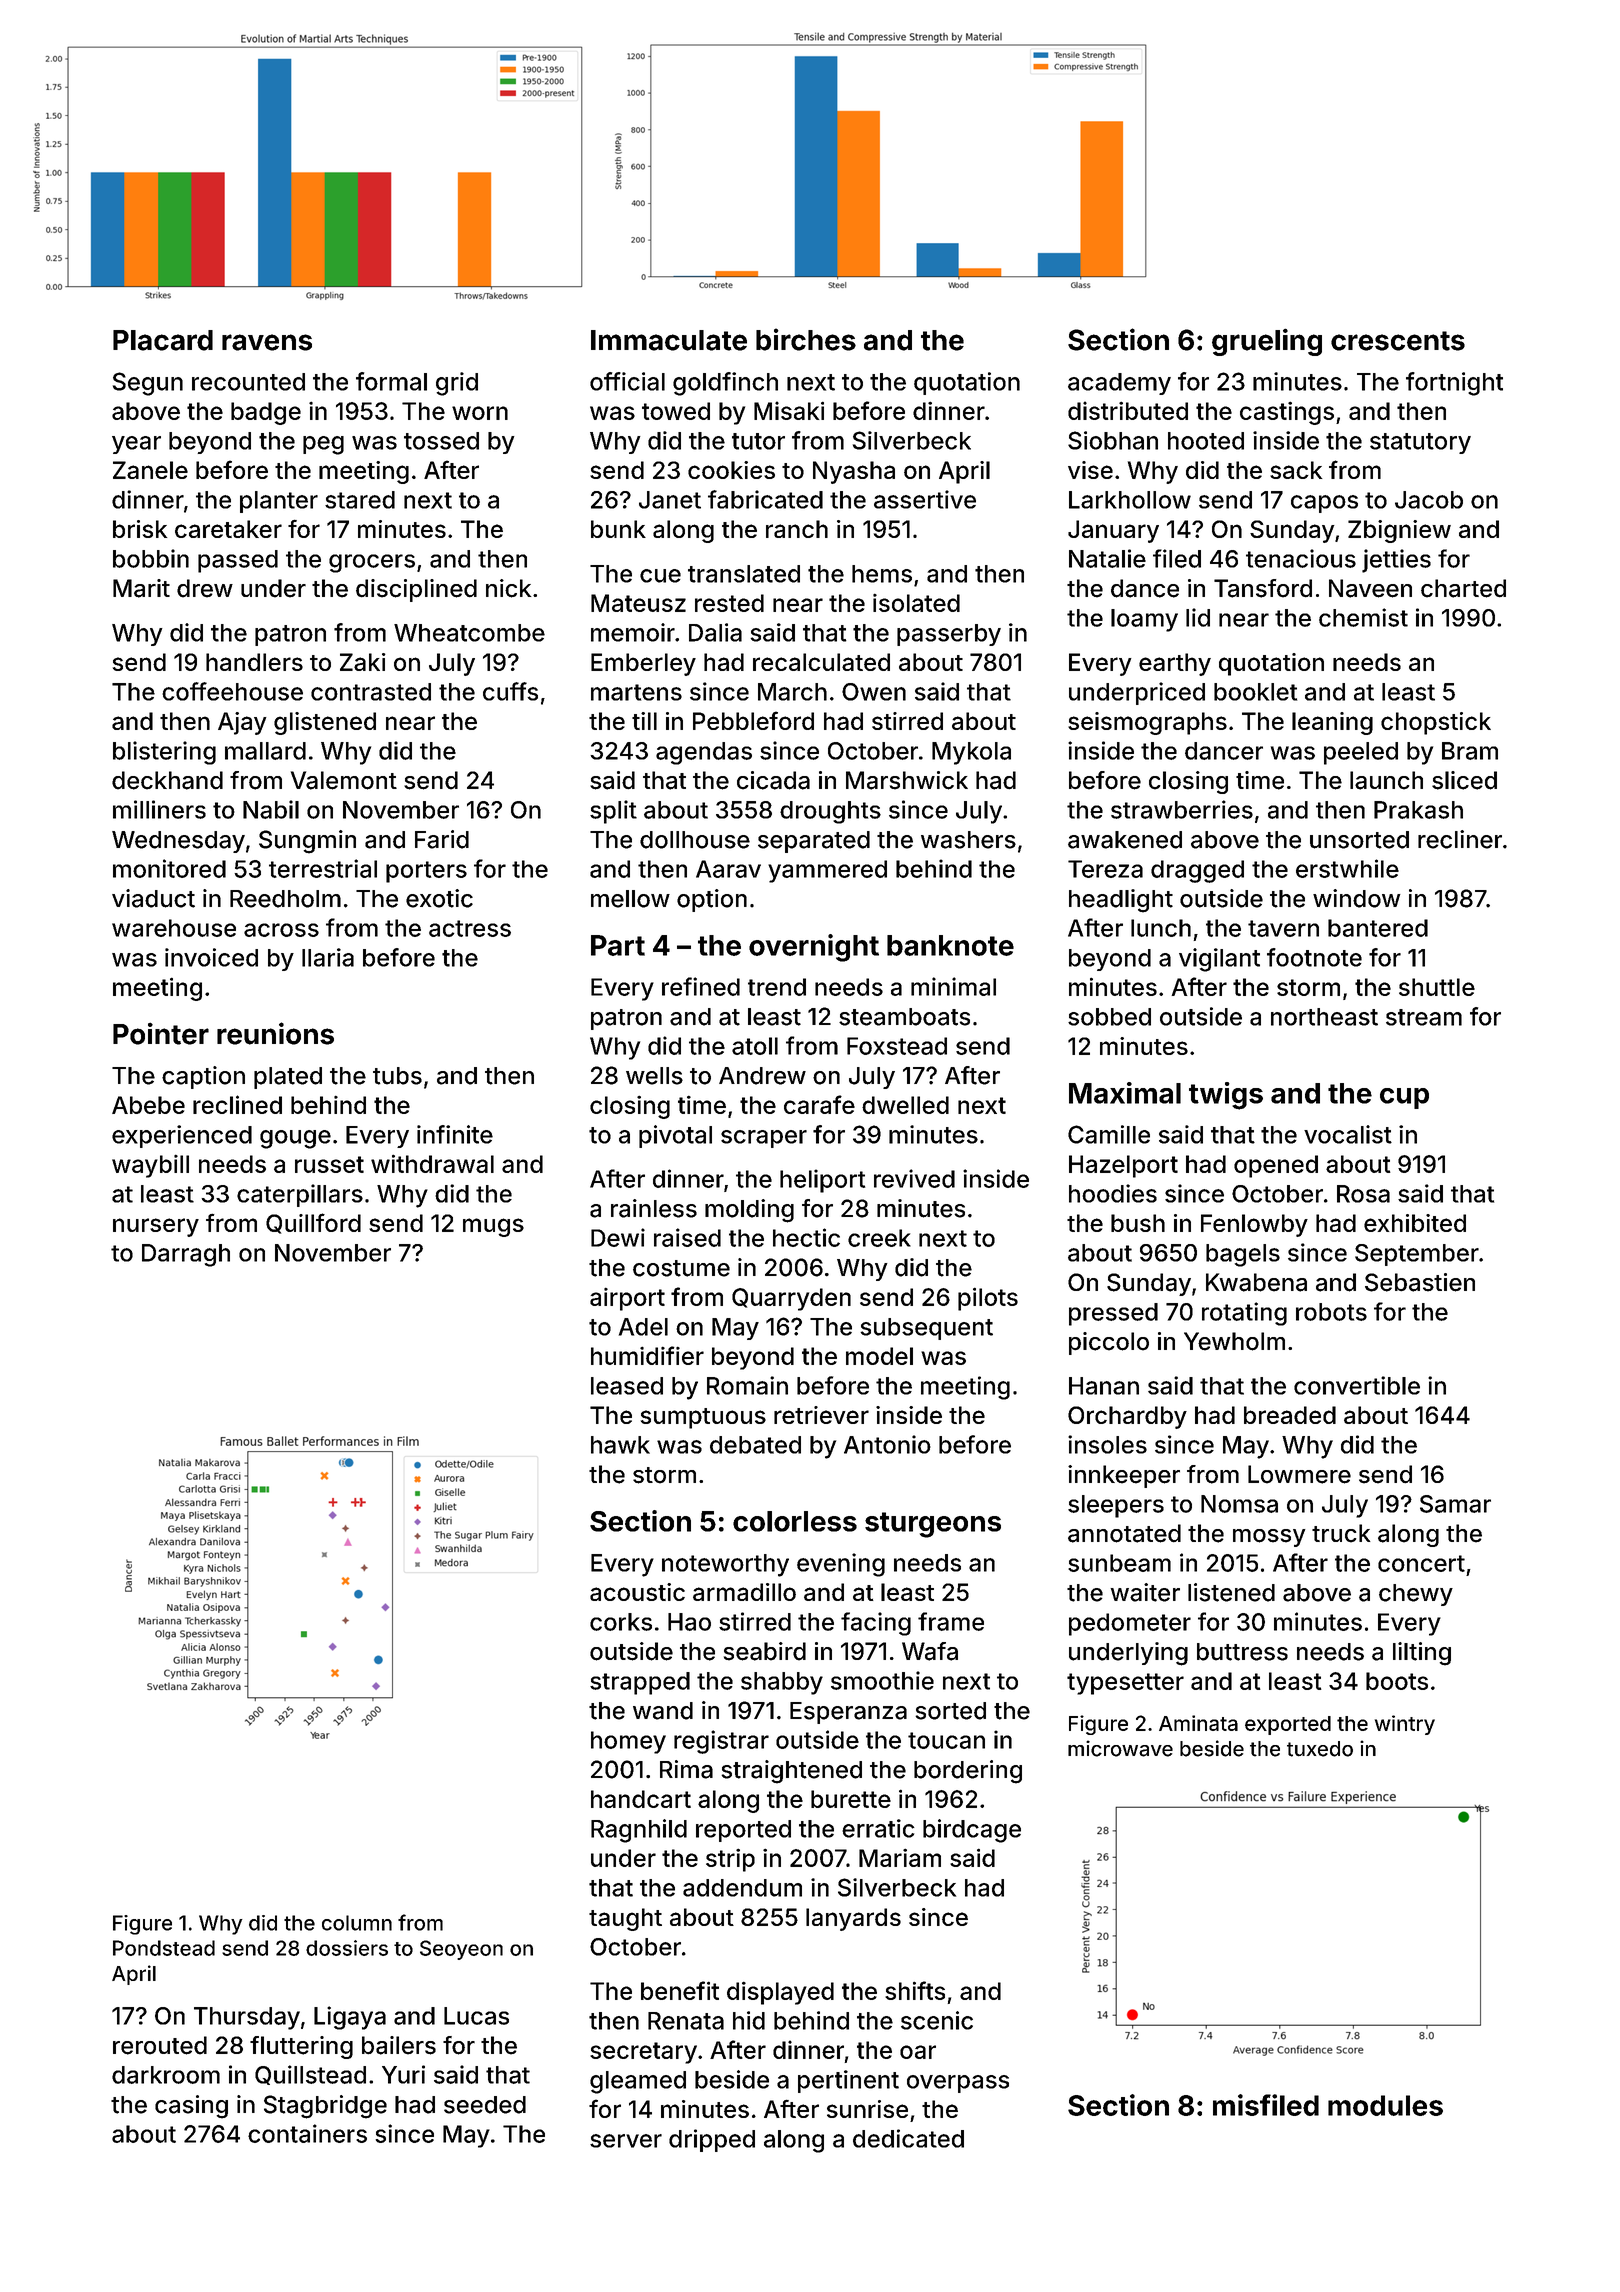  What do you see at coordinates (789, 410) in the page?
I see `Misaki` at bounding box center [789, 410].
